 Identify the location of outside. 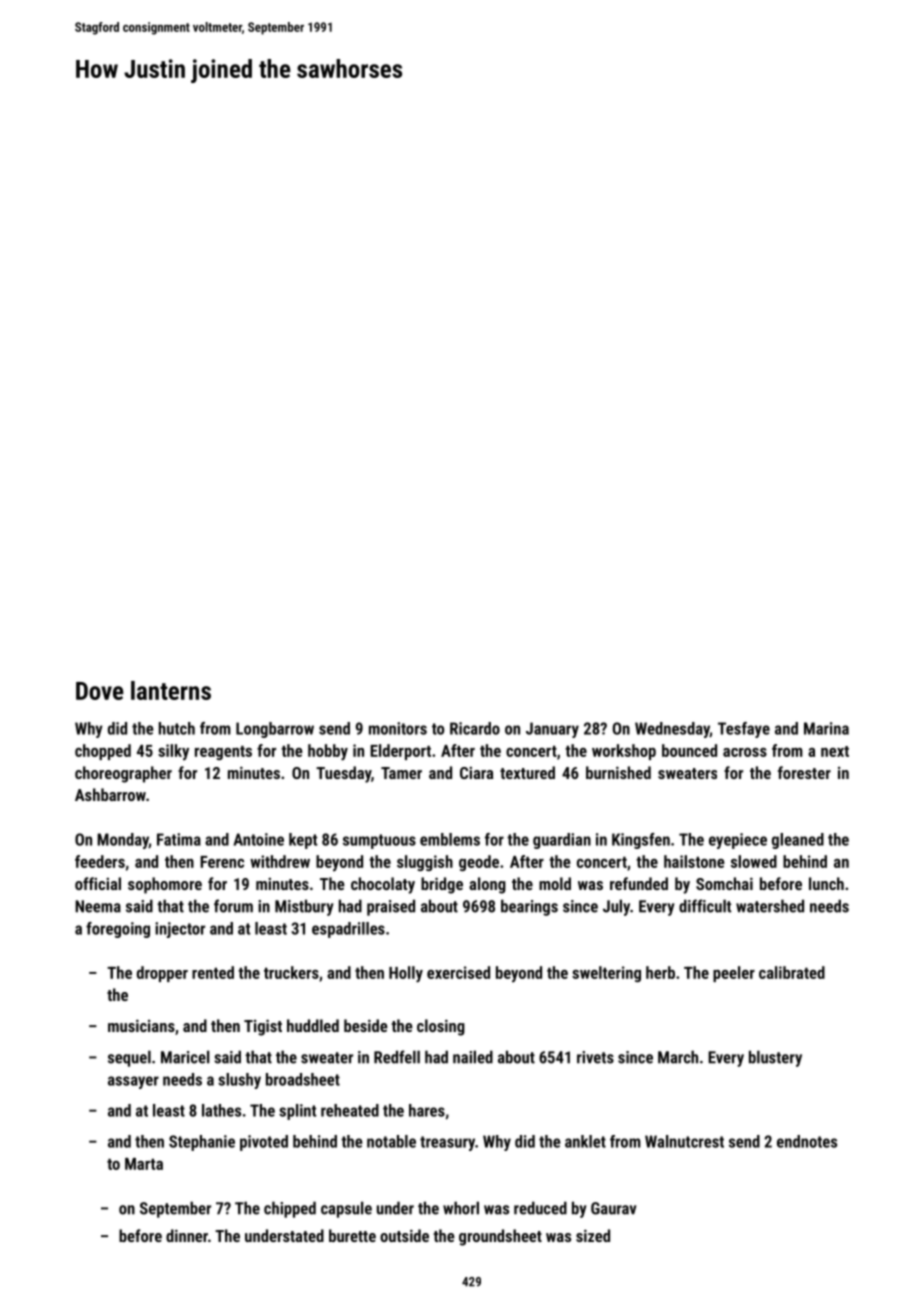
(404, 1235).
